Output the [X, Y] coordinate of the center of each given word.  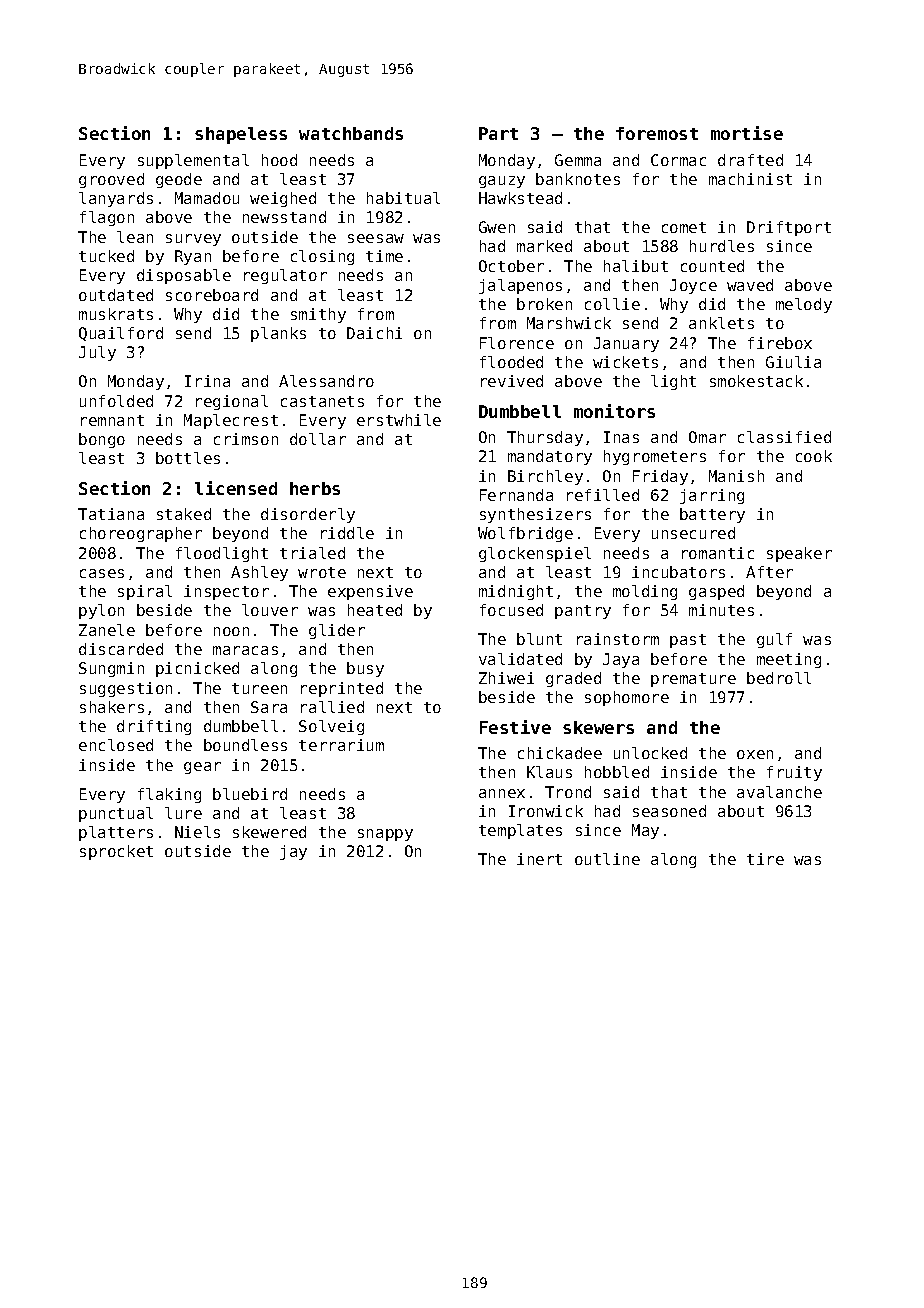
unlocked [650, 753]
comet [684, 227]
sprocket [116, 852]
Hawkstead [520, 198]
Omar [707, 437]
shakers [112, 707]
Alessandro [326, 381]
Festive [515, 727]
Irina [207, 381]
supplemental [193, 161]
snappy [385, 835]
